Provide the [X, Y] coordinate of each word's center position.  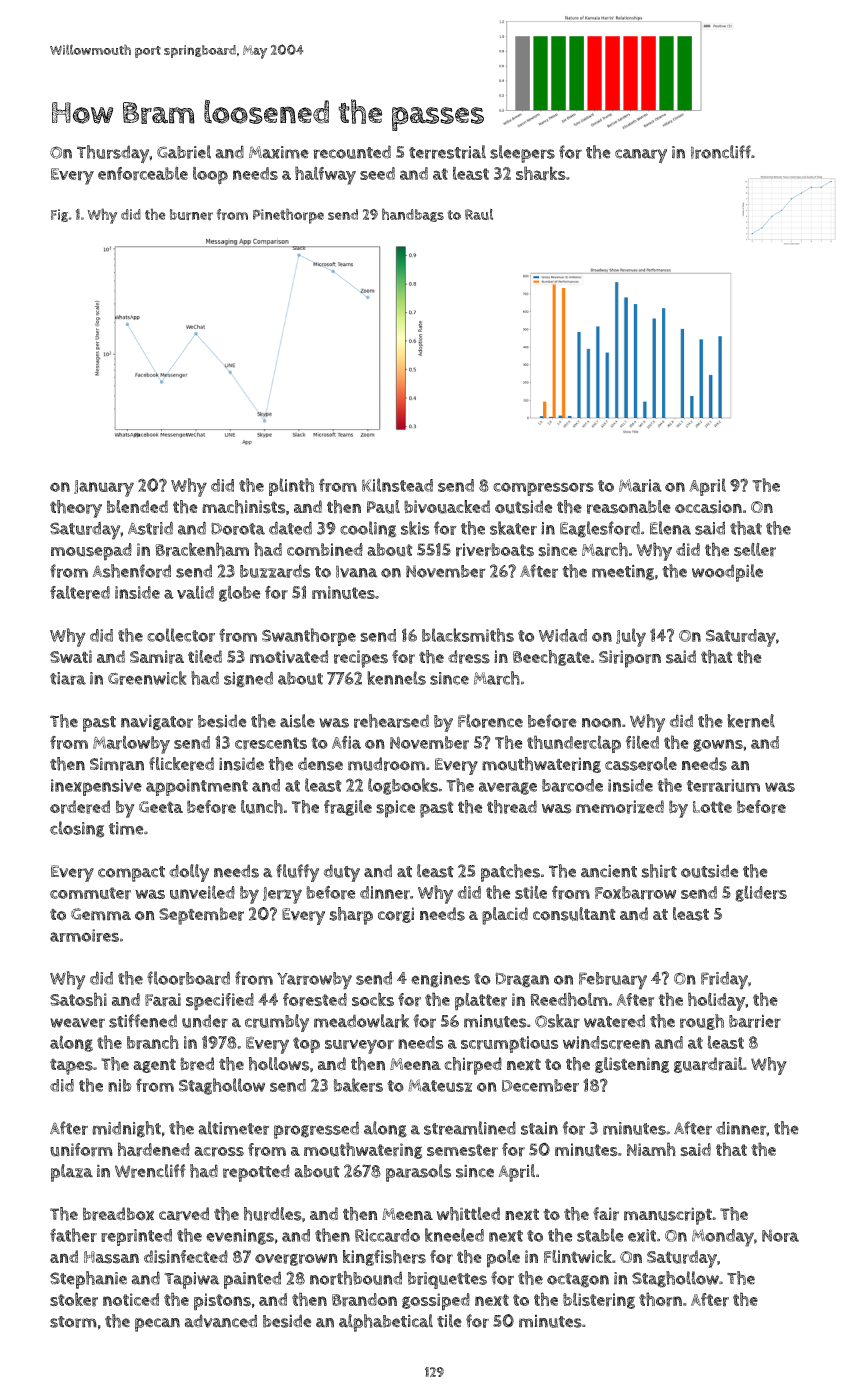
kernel [751, 721]
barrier [755, 1021]
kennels [396, 678]
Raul [479, 214]
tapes [71, 1067]
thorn [660, 1299]
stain [539, 1128]
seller [755, 550]
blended [137, 506]
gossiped [436, 1302]
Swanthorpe [309, 637]
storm [73, 1322]
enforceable [143, 173]
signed [248, 679]
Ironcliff [721, 152]
